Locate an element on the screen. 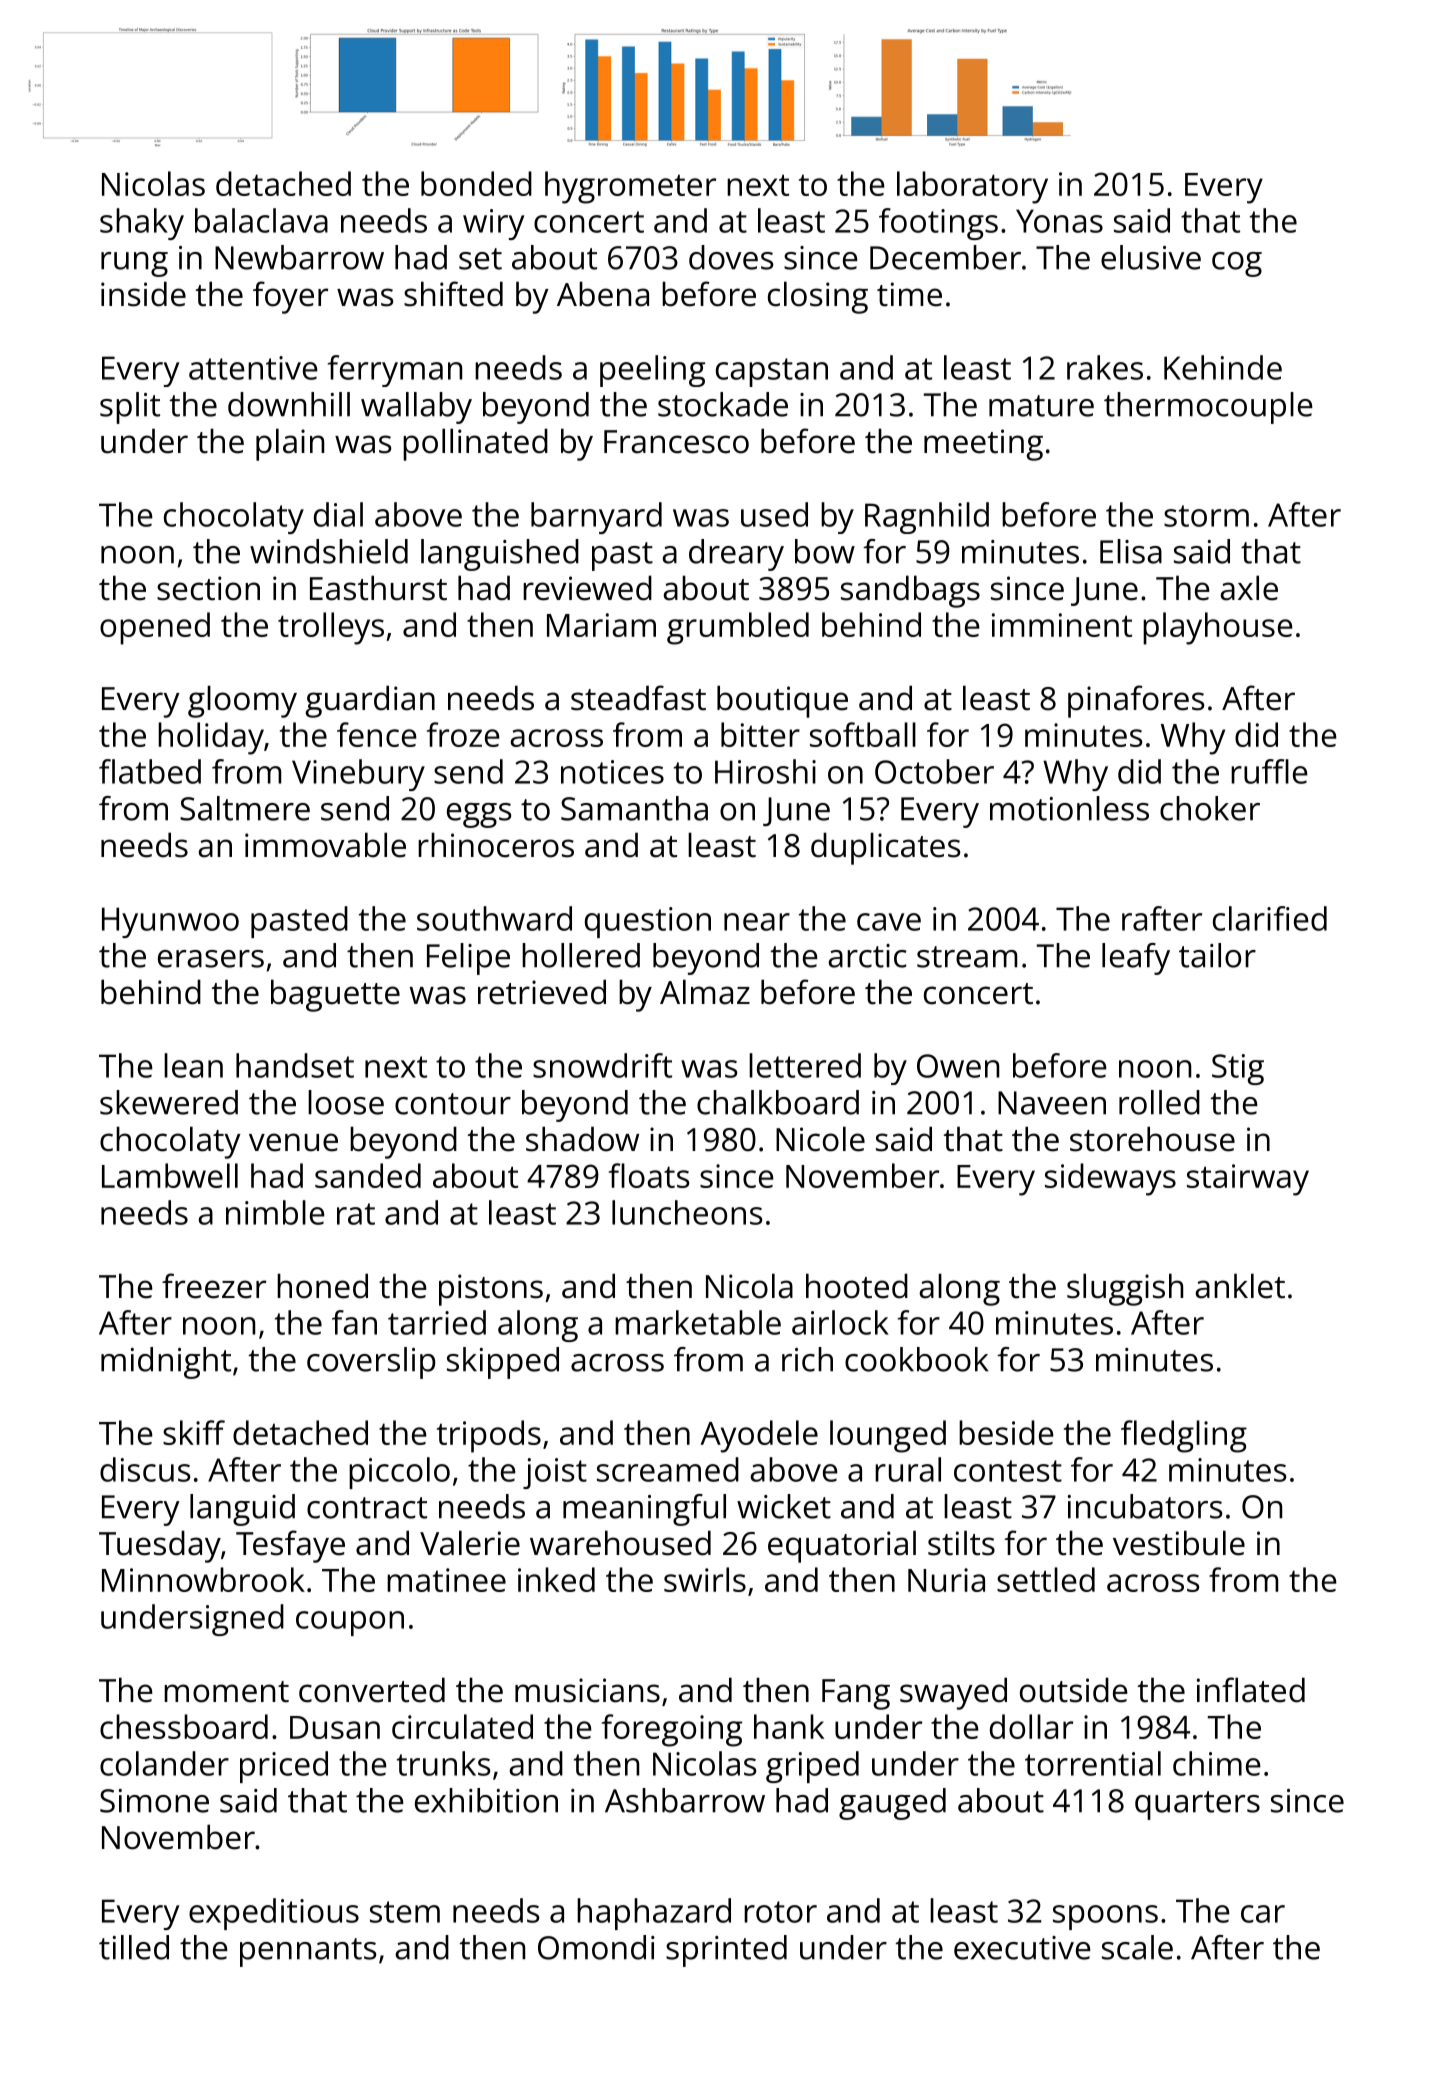 This screenshot has width=1450, height=2100. arctic is located at coordinates (867, 956).
